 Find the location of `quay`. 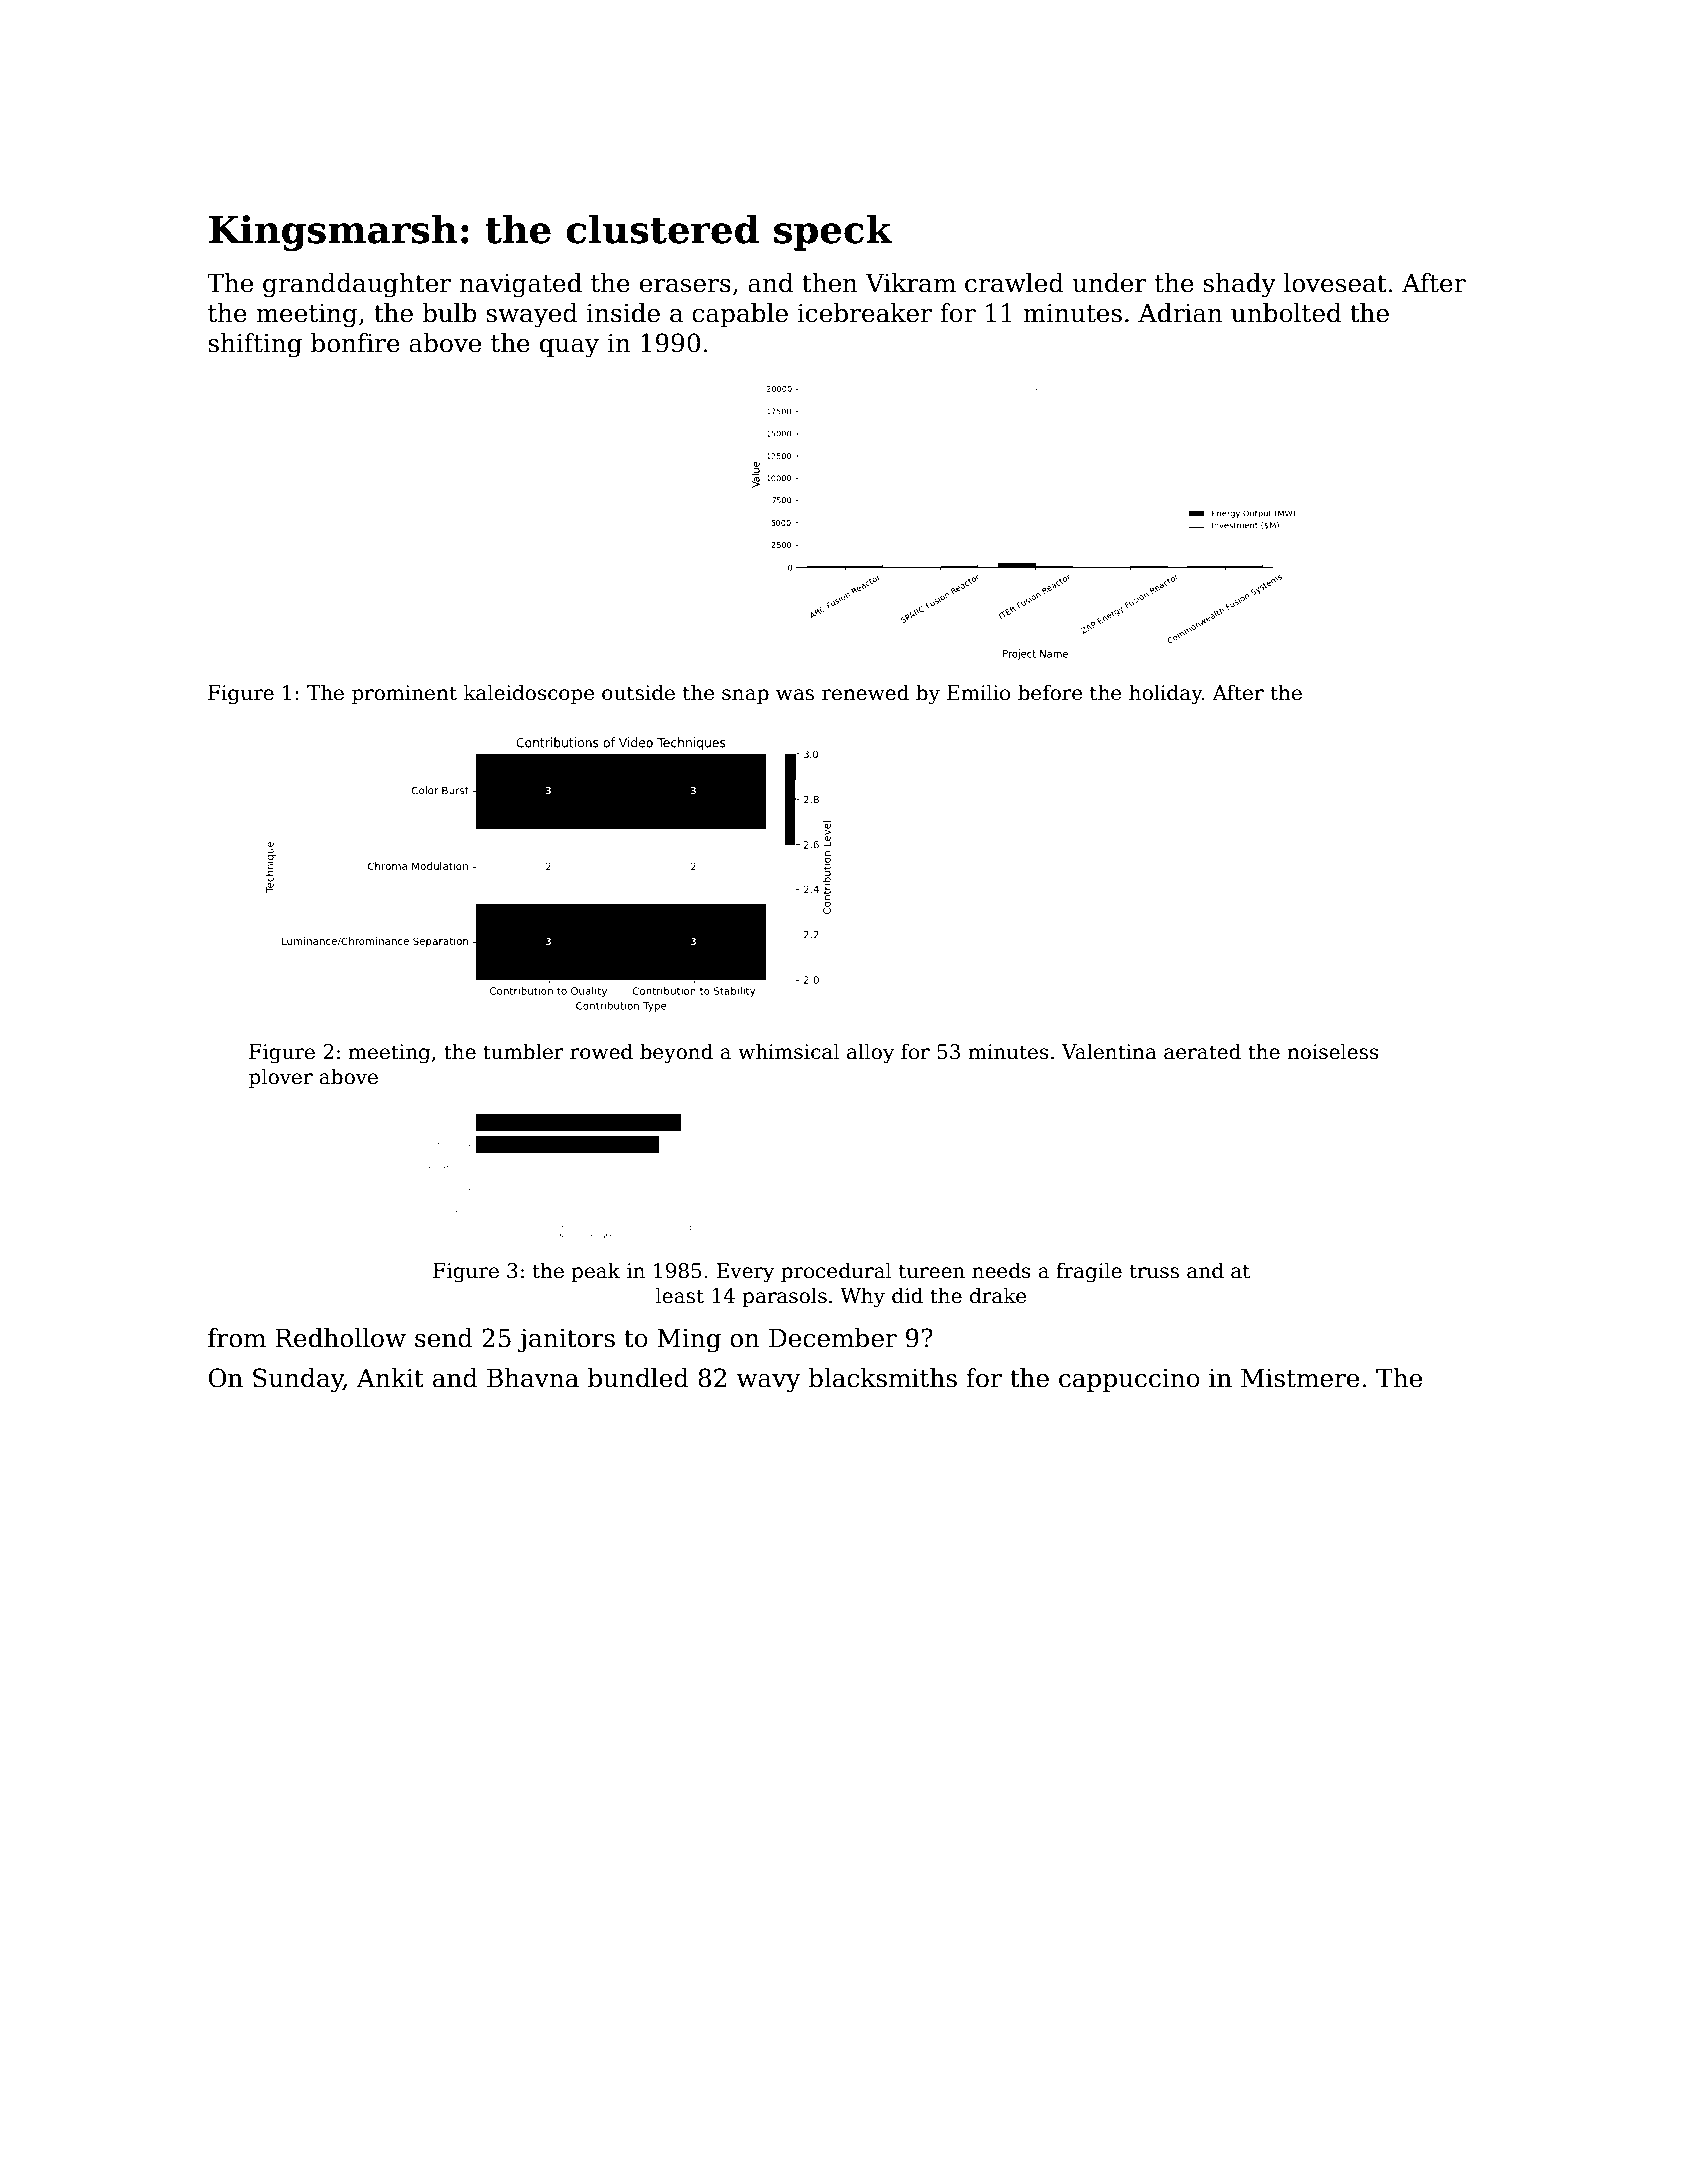

quay is located at coordinates (569, 348).
